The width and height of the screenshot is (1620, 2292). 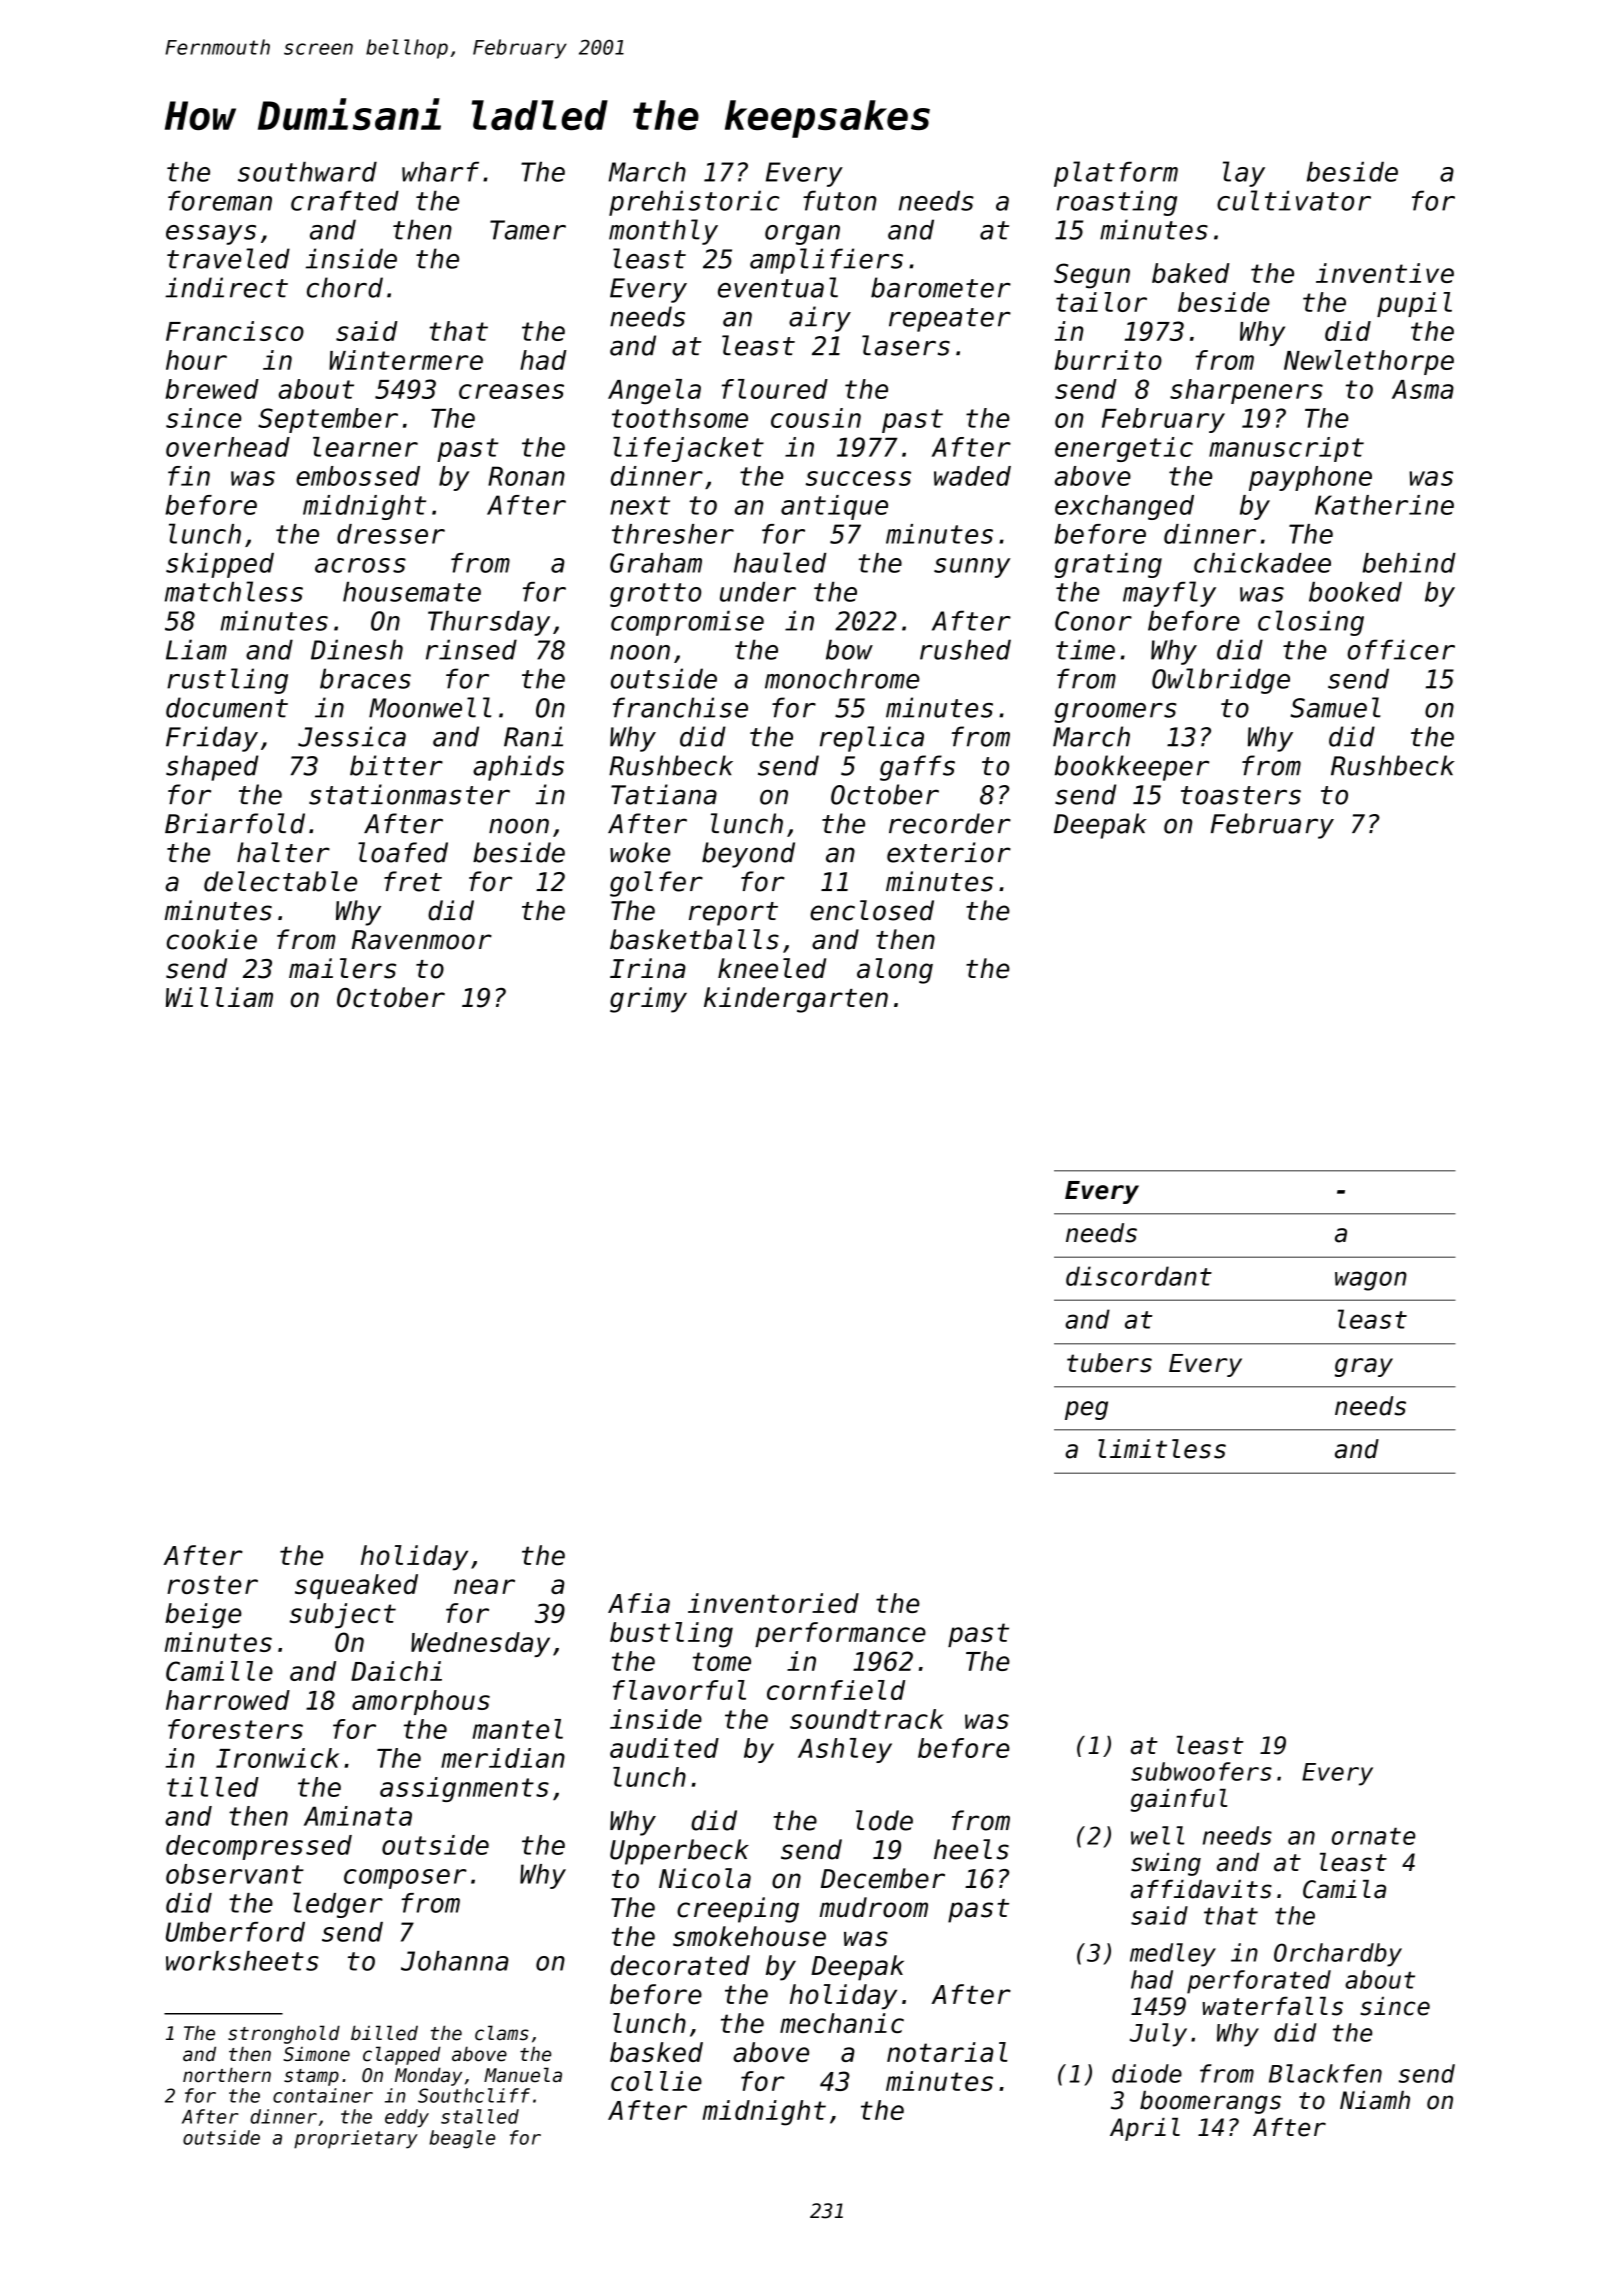 I want to click on embossed, so click(x=358, y=476).
